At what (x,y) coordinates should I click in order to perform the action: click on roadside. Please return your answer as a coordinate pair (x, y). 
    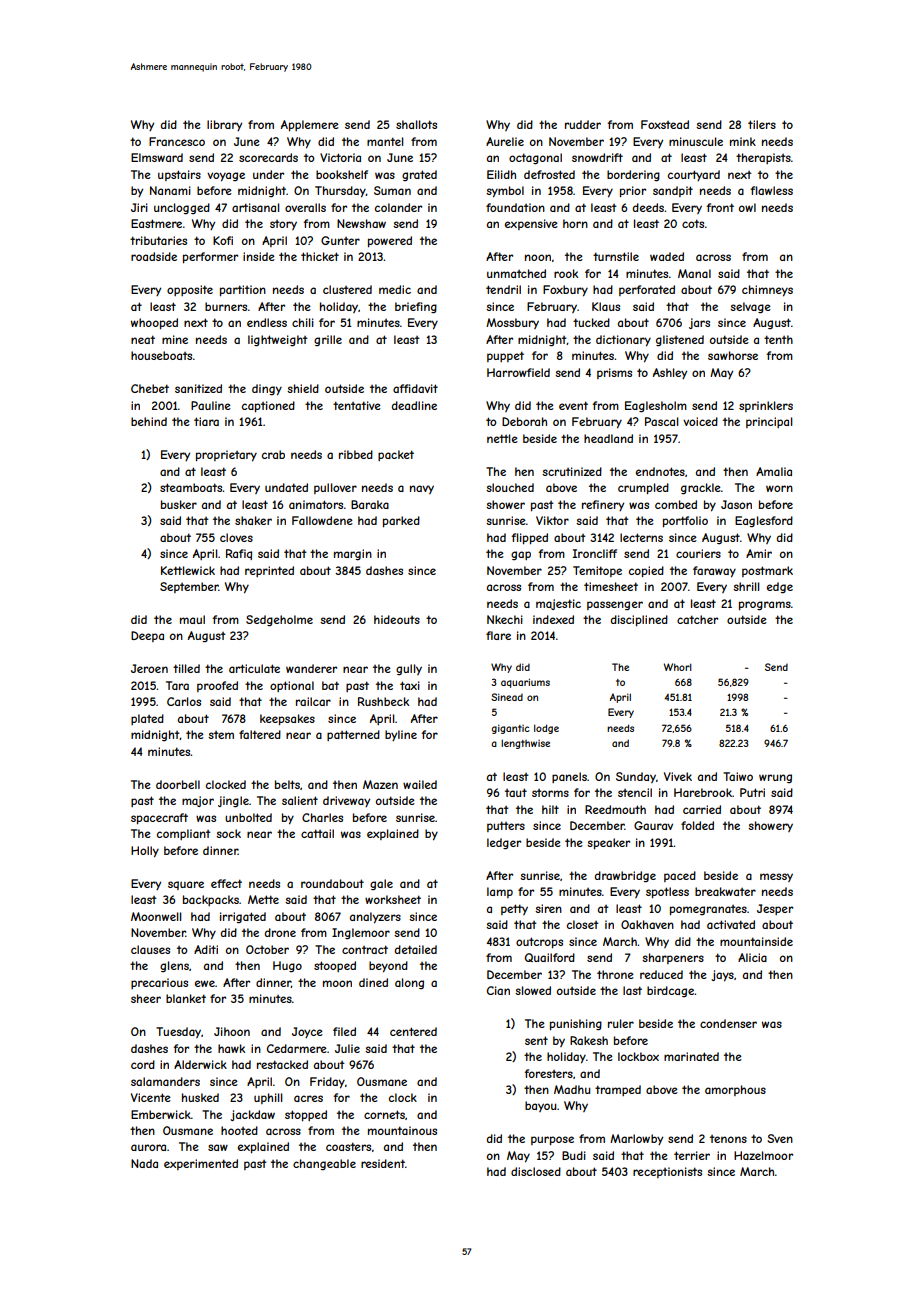
    Looking at the image, I should click on (154, 256).
